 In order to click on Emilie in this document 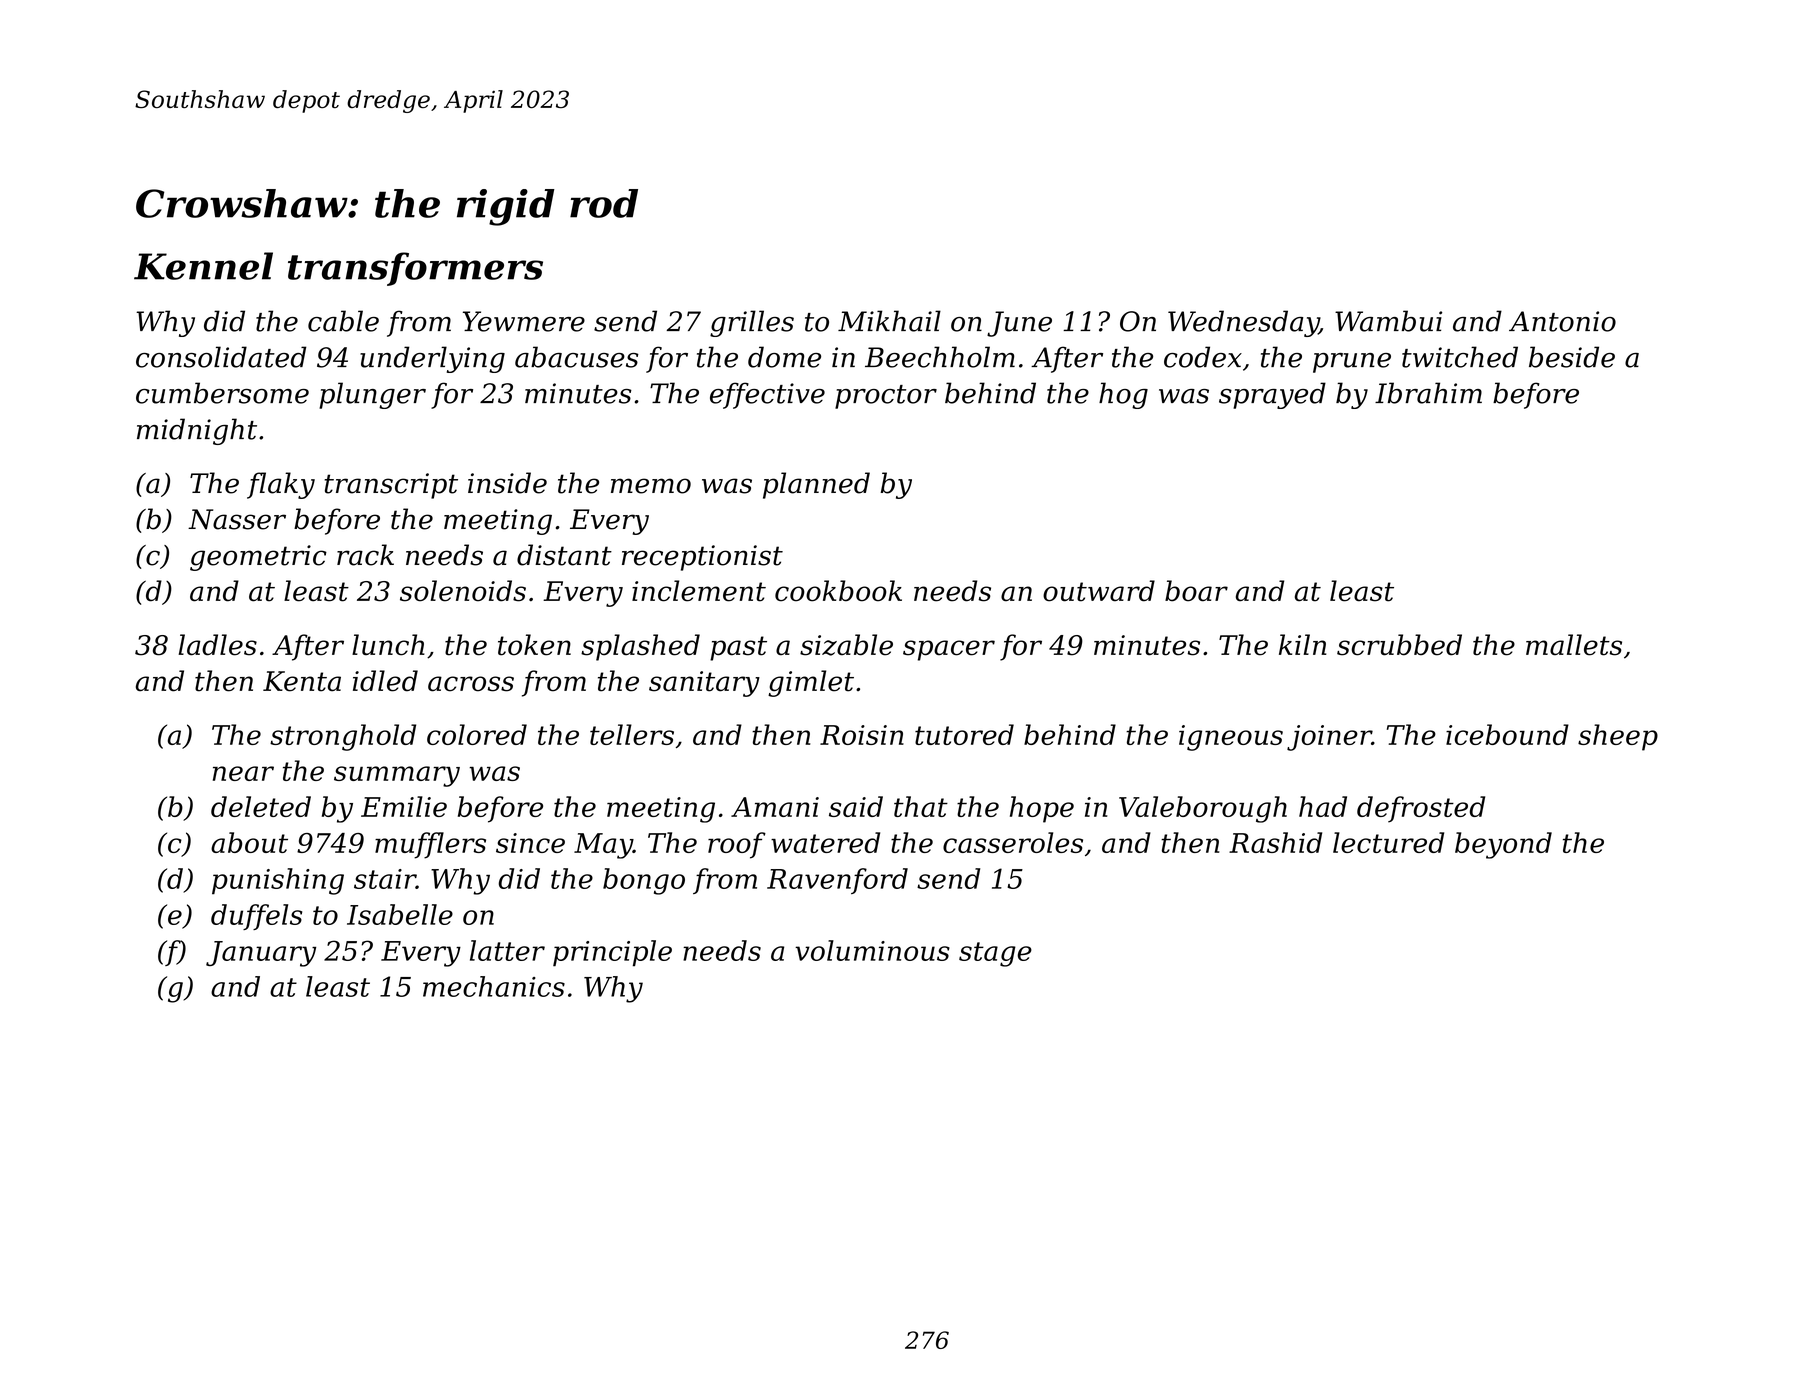, I will do `click(404, 806)`.
